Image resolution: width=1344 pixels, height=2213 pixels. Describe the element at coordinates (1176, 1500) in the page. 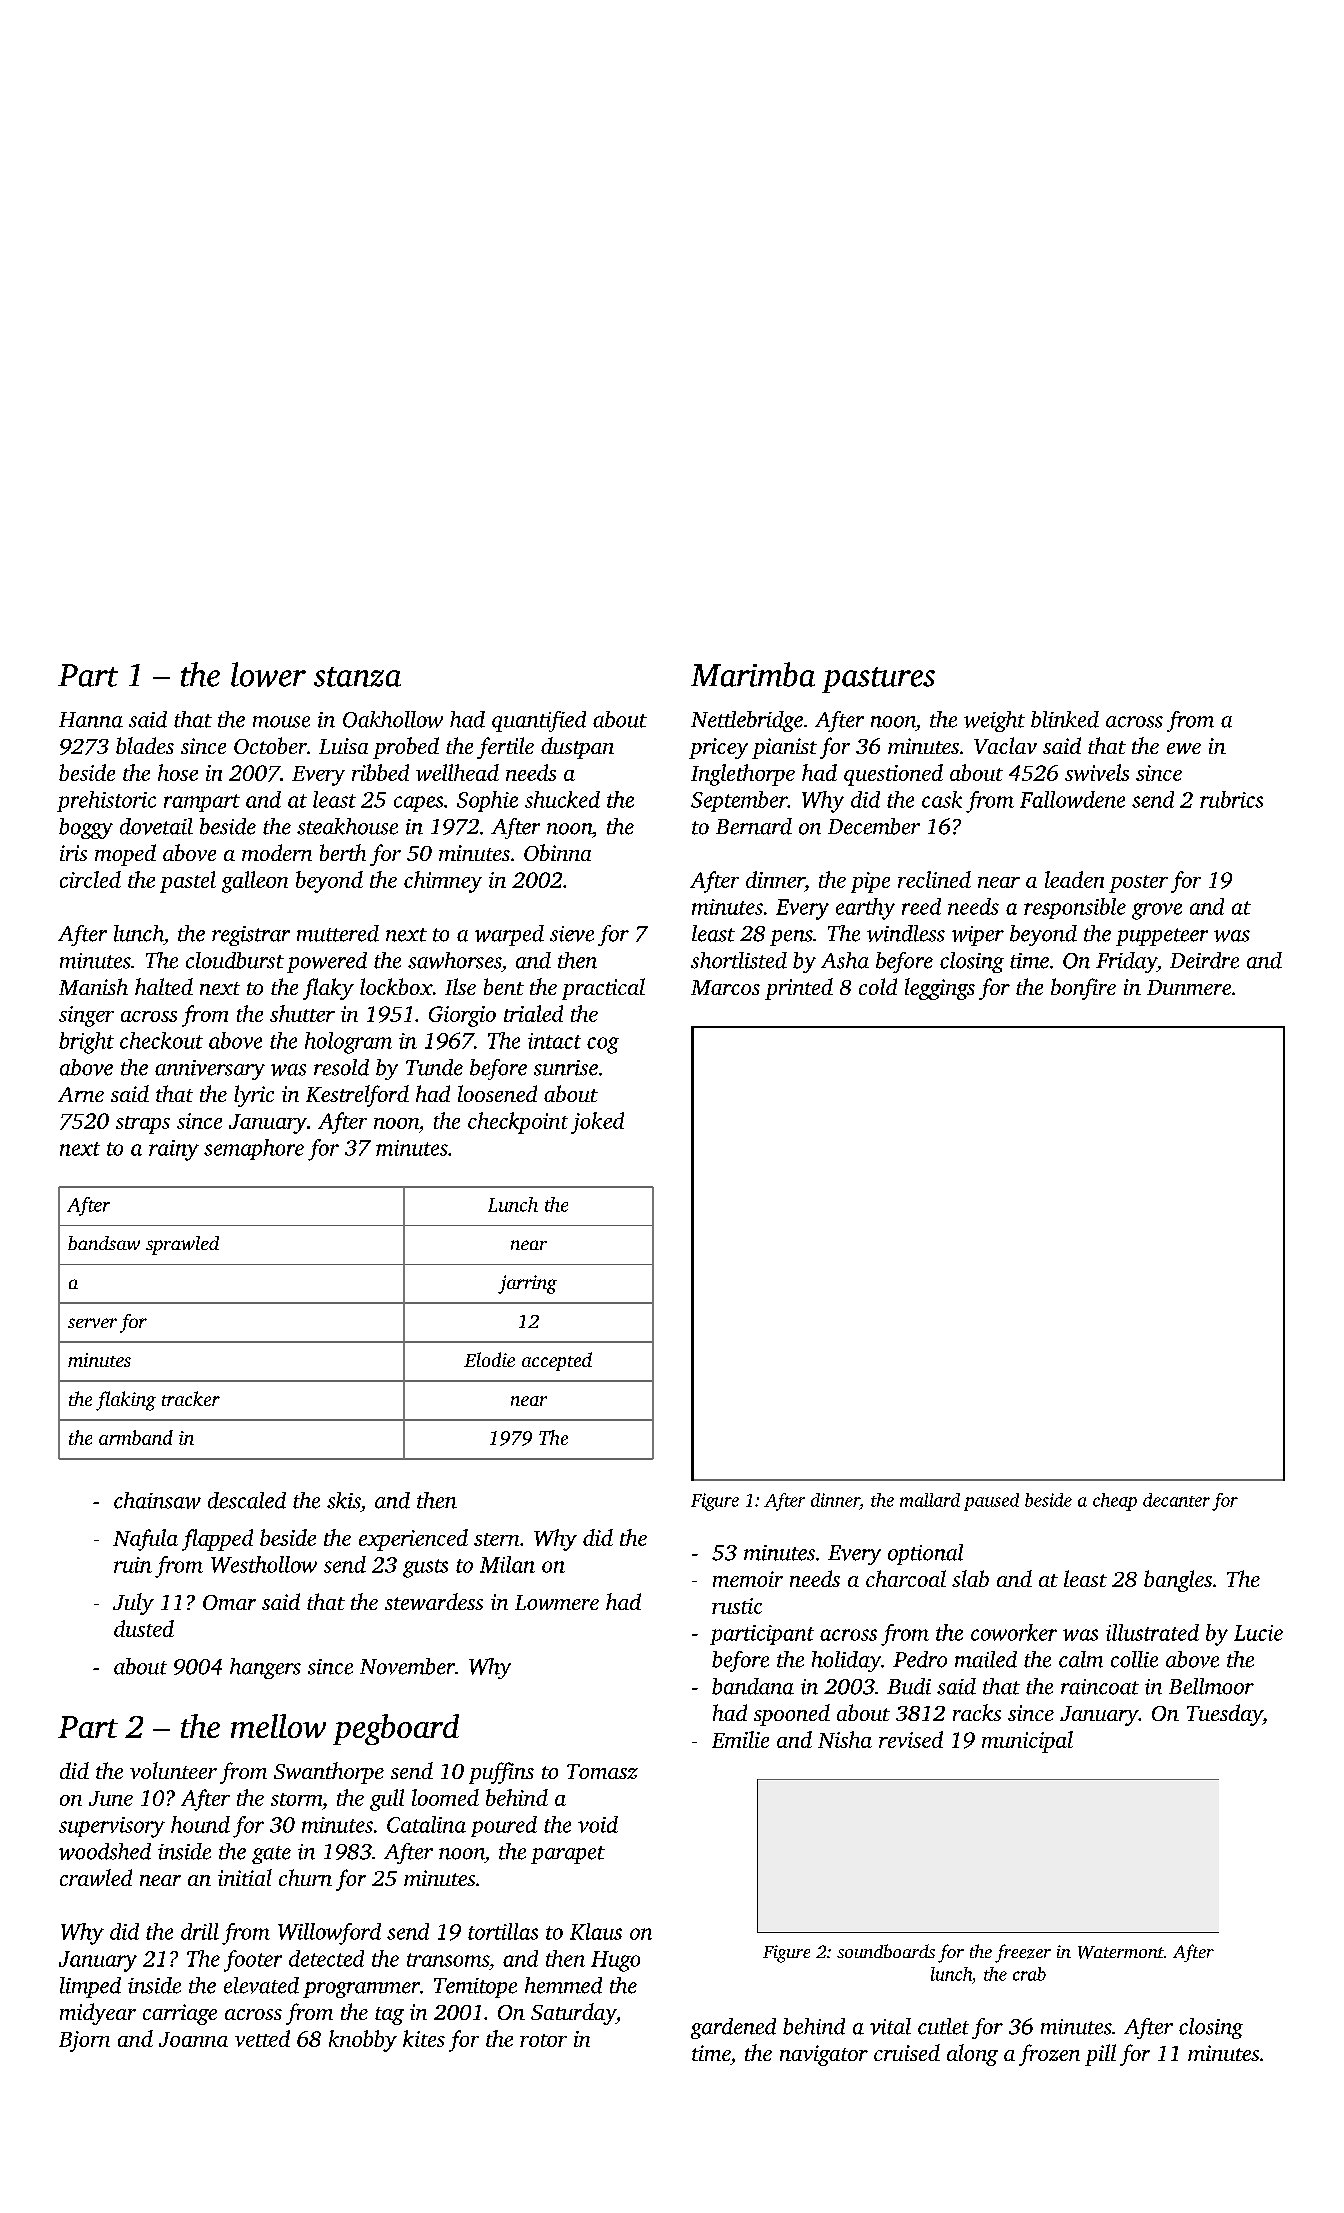

I see `decanter` at that location.
